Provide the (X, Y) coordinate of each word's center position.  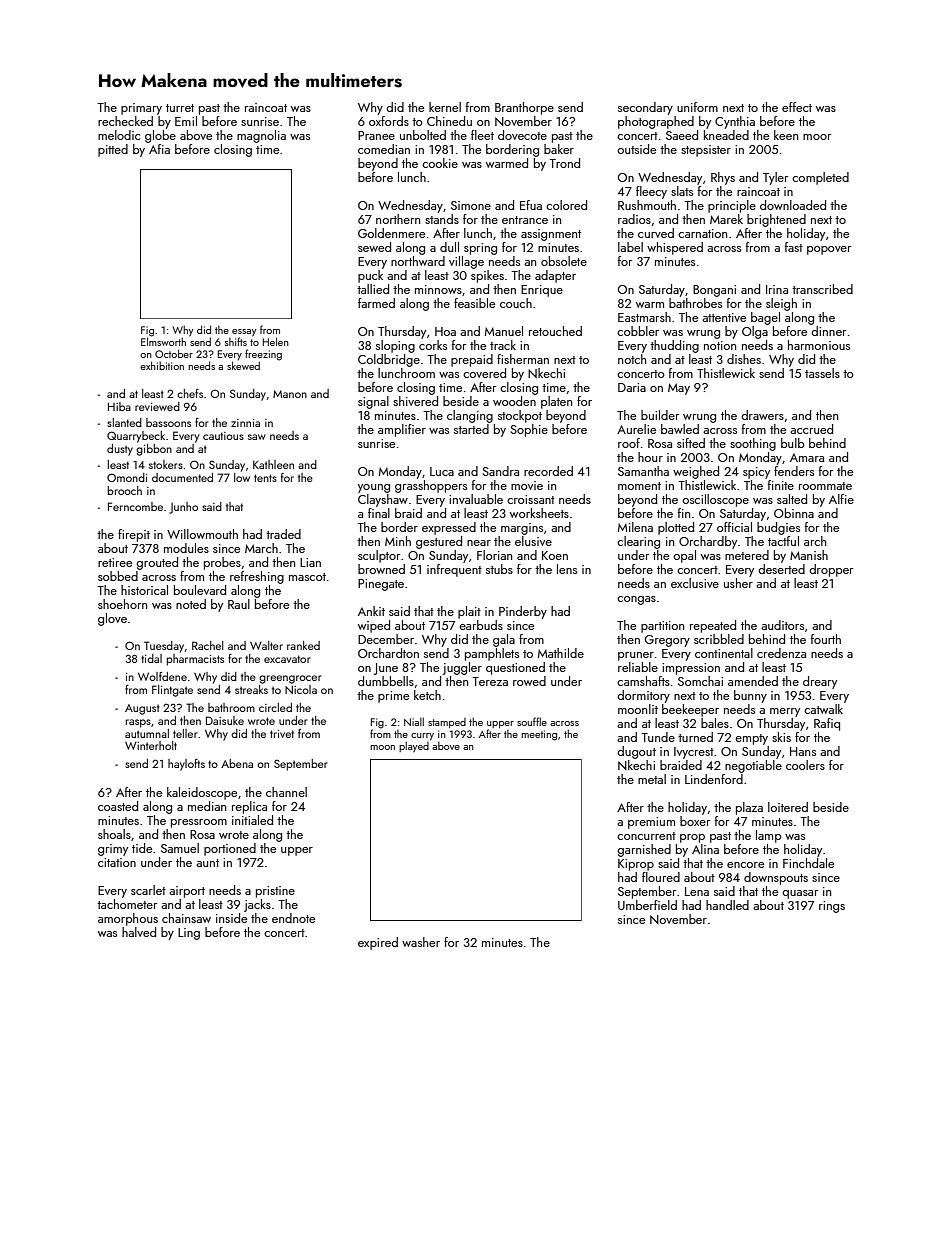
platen (556, 402)
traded (283, 534)
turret (180, 108)
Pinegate (381, 585)
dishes (744, 359)
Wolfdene (162, 676)
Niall (414, 721)
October (174, 353)
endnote (293, 918)
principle (732, 206)
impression (691, 669)
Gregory (667, 641)
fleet (482, 135)
